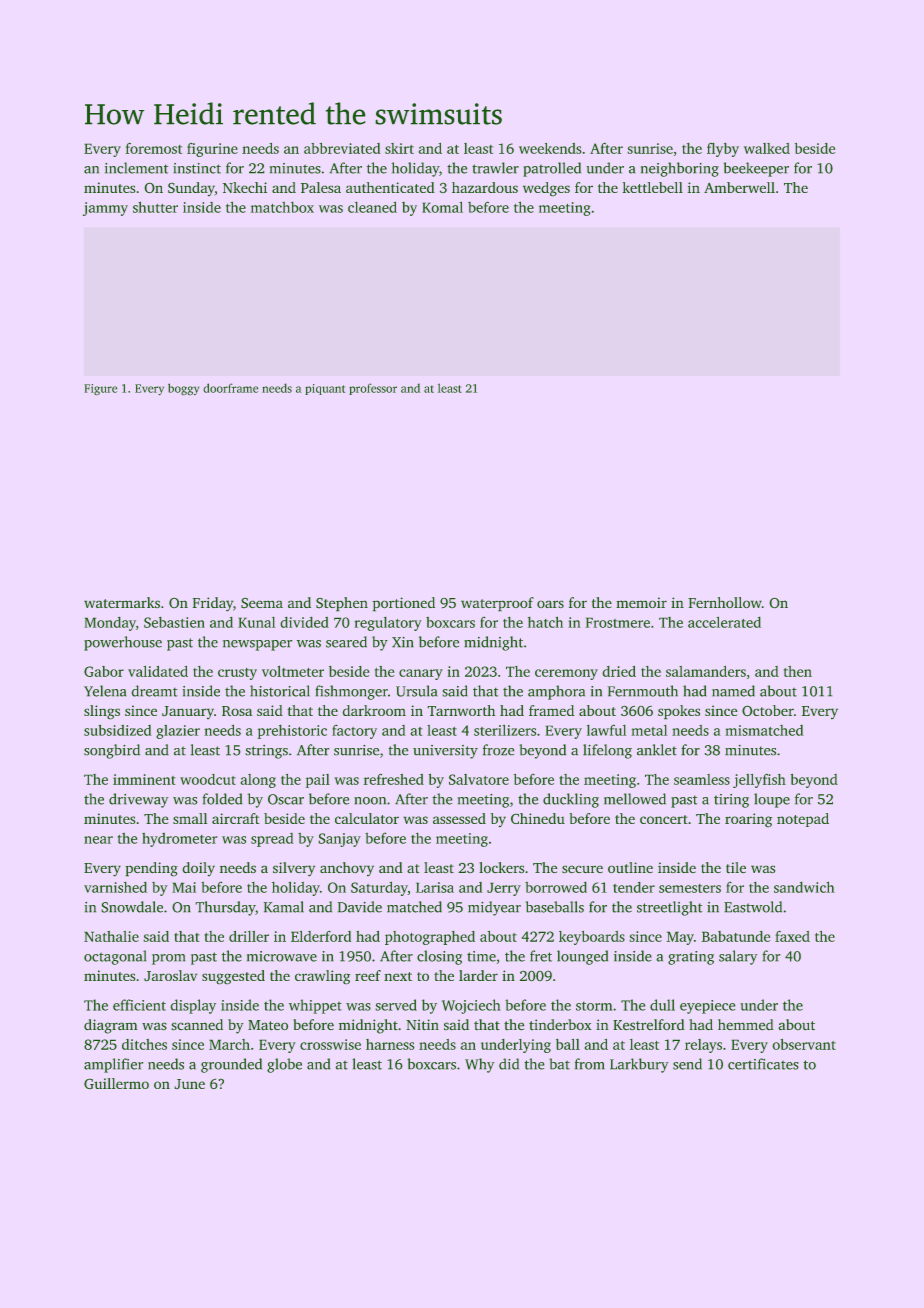  I want to click on professor, so click(373, 389).
